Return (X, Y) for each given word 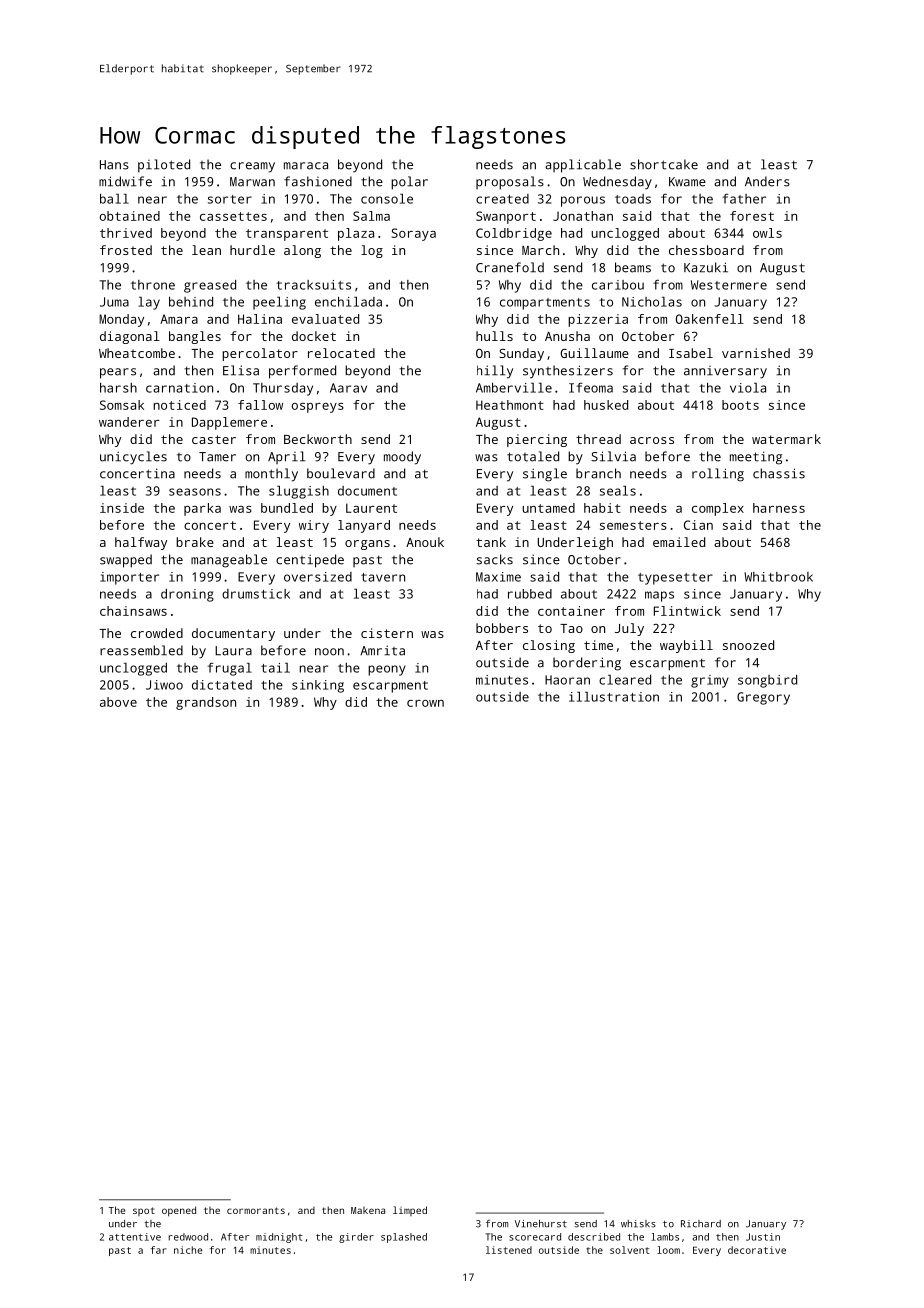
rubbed (530, 594)
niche (188, 1250)
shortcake (664, 164)
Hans (114, 165)
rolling (718, 475)
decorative (757, 1250)
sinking (318, 686)
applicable (583, 166)
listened (509, 1250)
